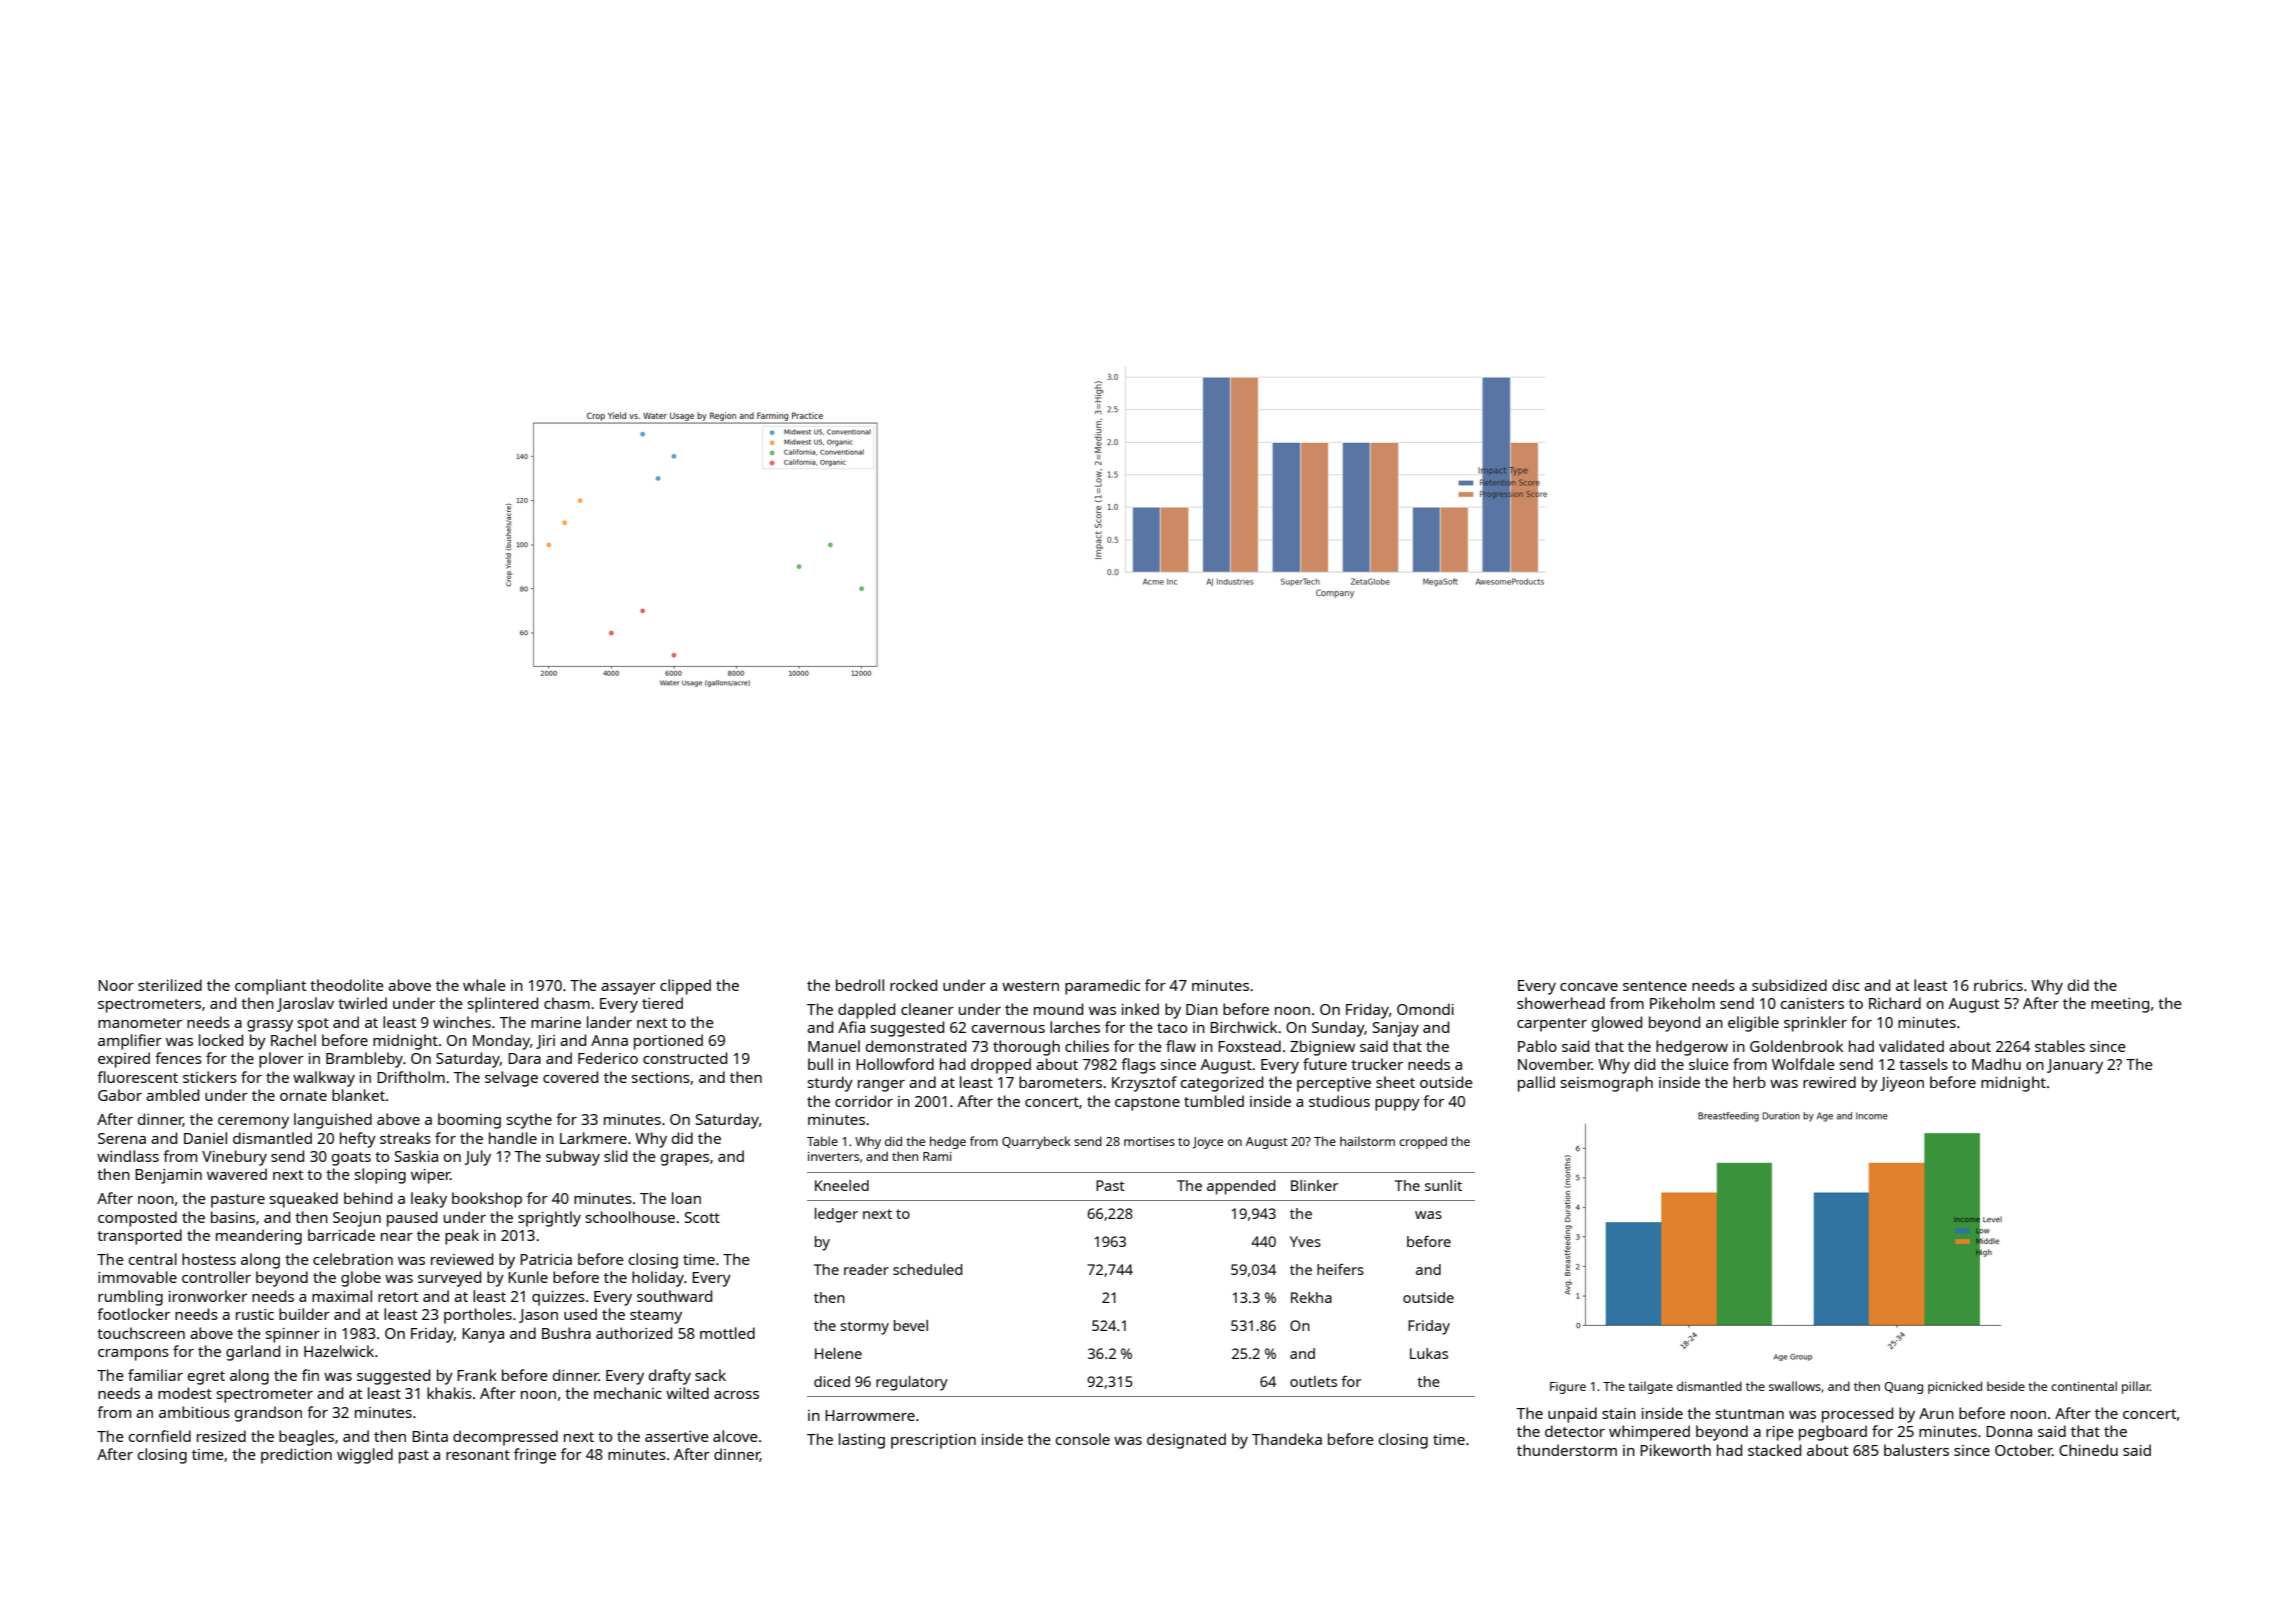 The width and height of the document is (2282, 1614). Describe the element at coordinates (511, 1079) in the document. I see `selvage` at that location.
